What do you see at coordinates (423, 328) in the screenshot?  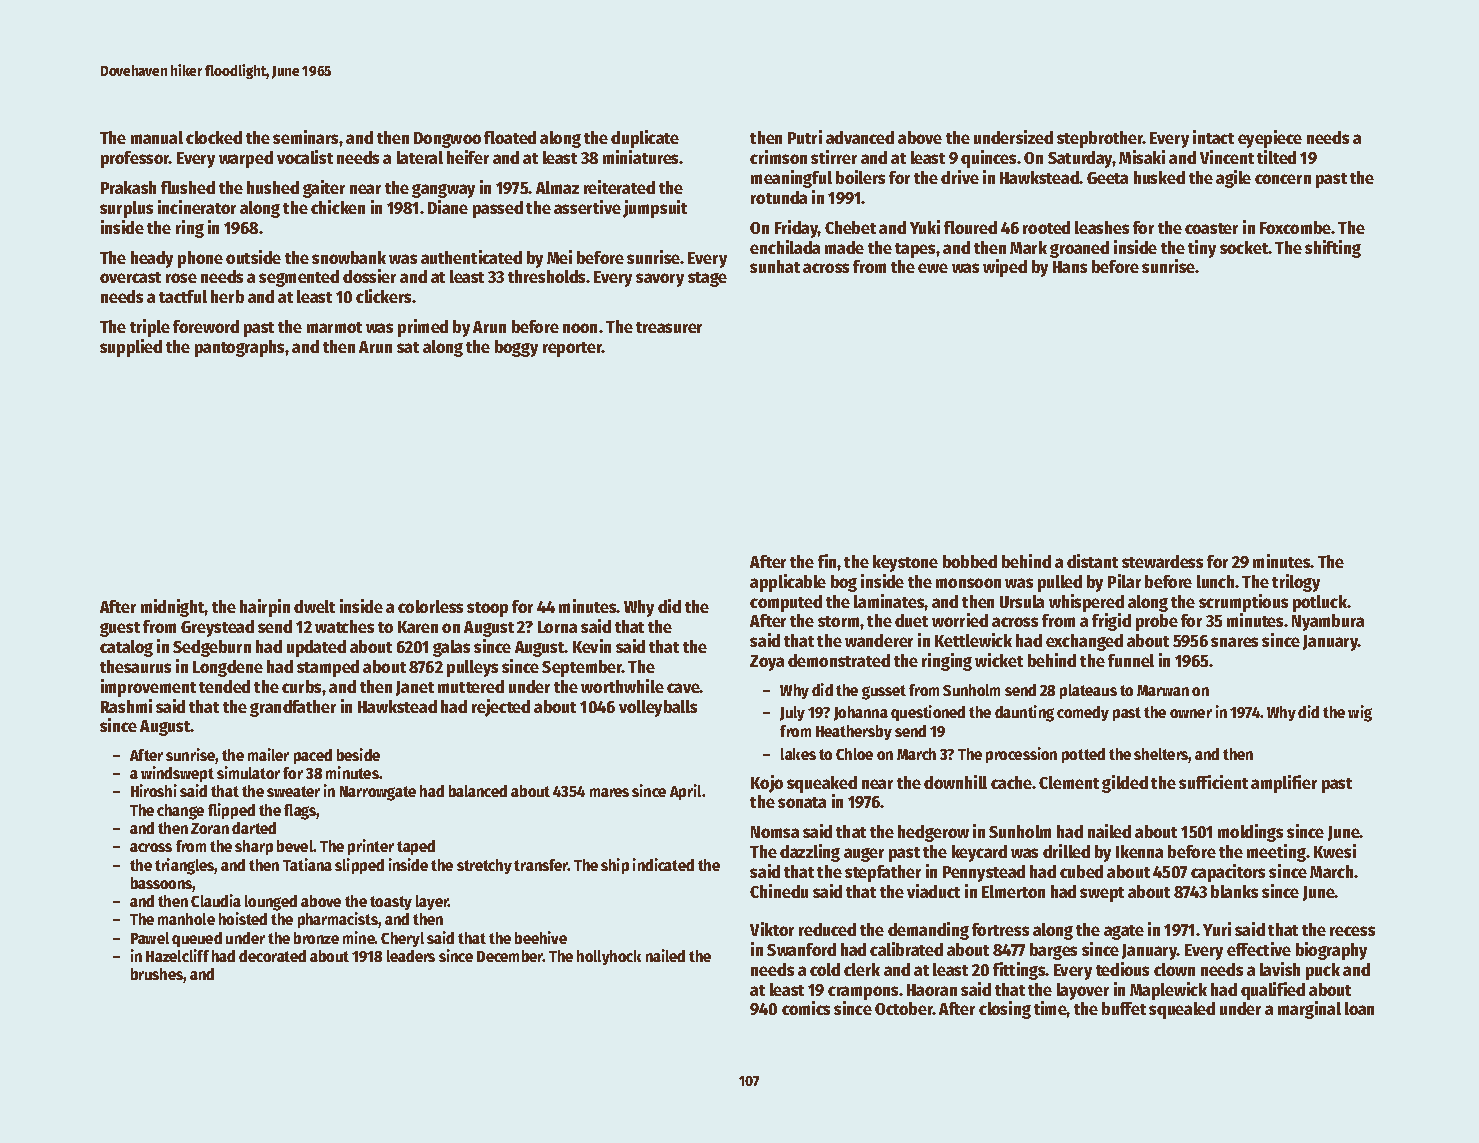 I see `primed` at bounding box center [423, 328].
